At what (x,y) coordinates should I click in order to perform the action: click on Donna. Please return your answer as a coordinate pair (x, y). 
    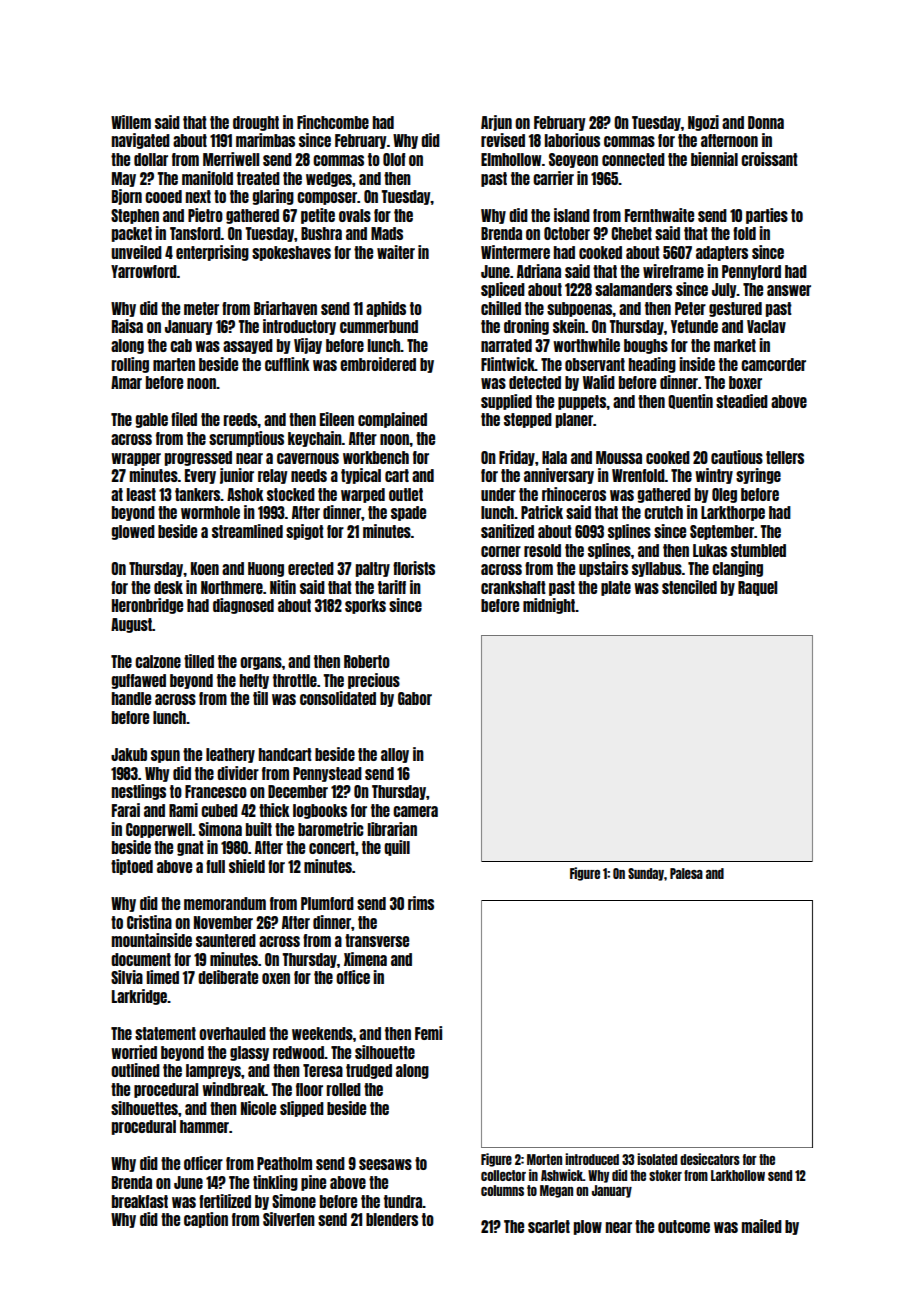
    Looking at the image, I should click on (766, 122).
